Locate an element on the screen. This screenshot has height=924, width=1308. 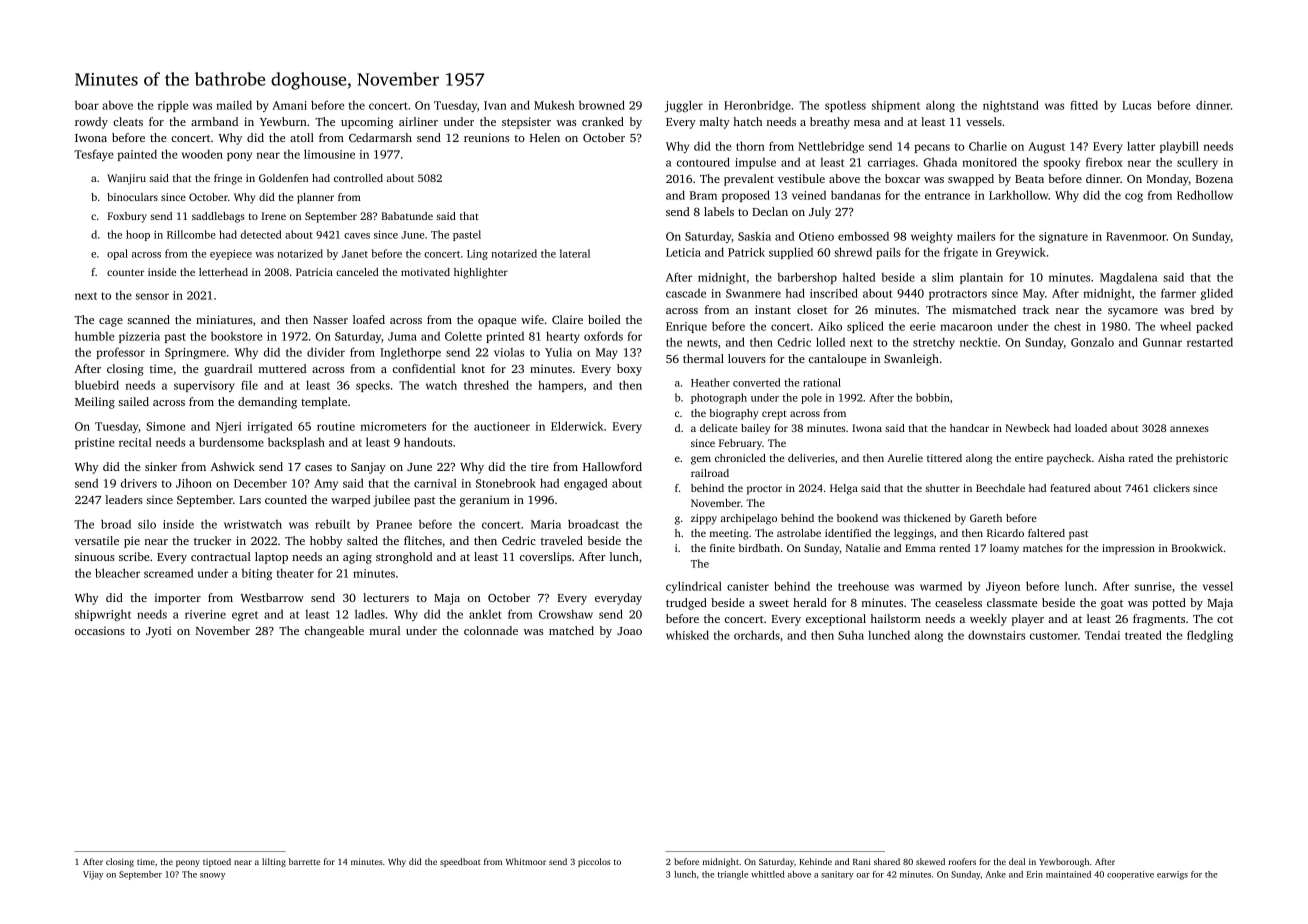
playbill is located at coordinates (1179, 147).
